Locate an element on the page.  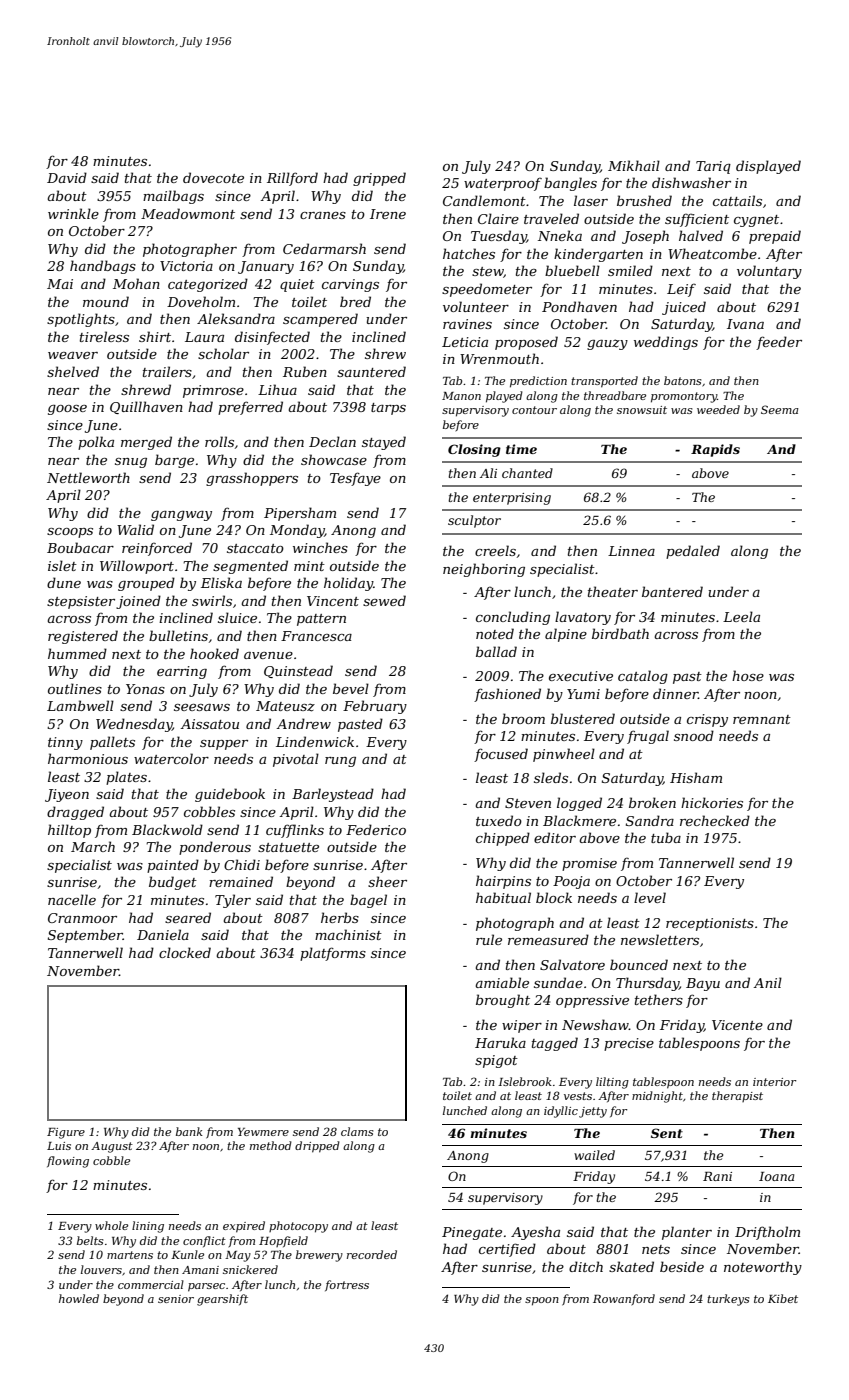
Barleystead is located at coordinates (333, 795).
